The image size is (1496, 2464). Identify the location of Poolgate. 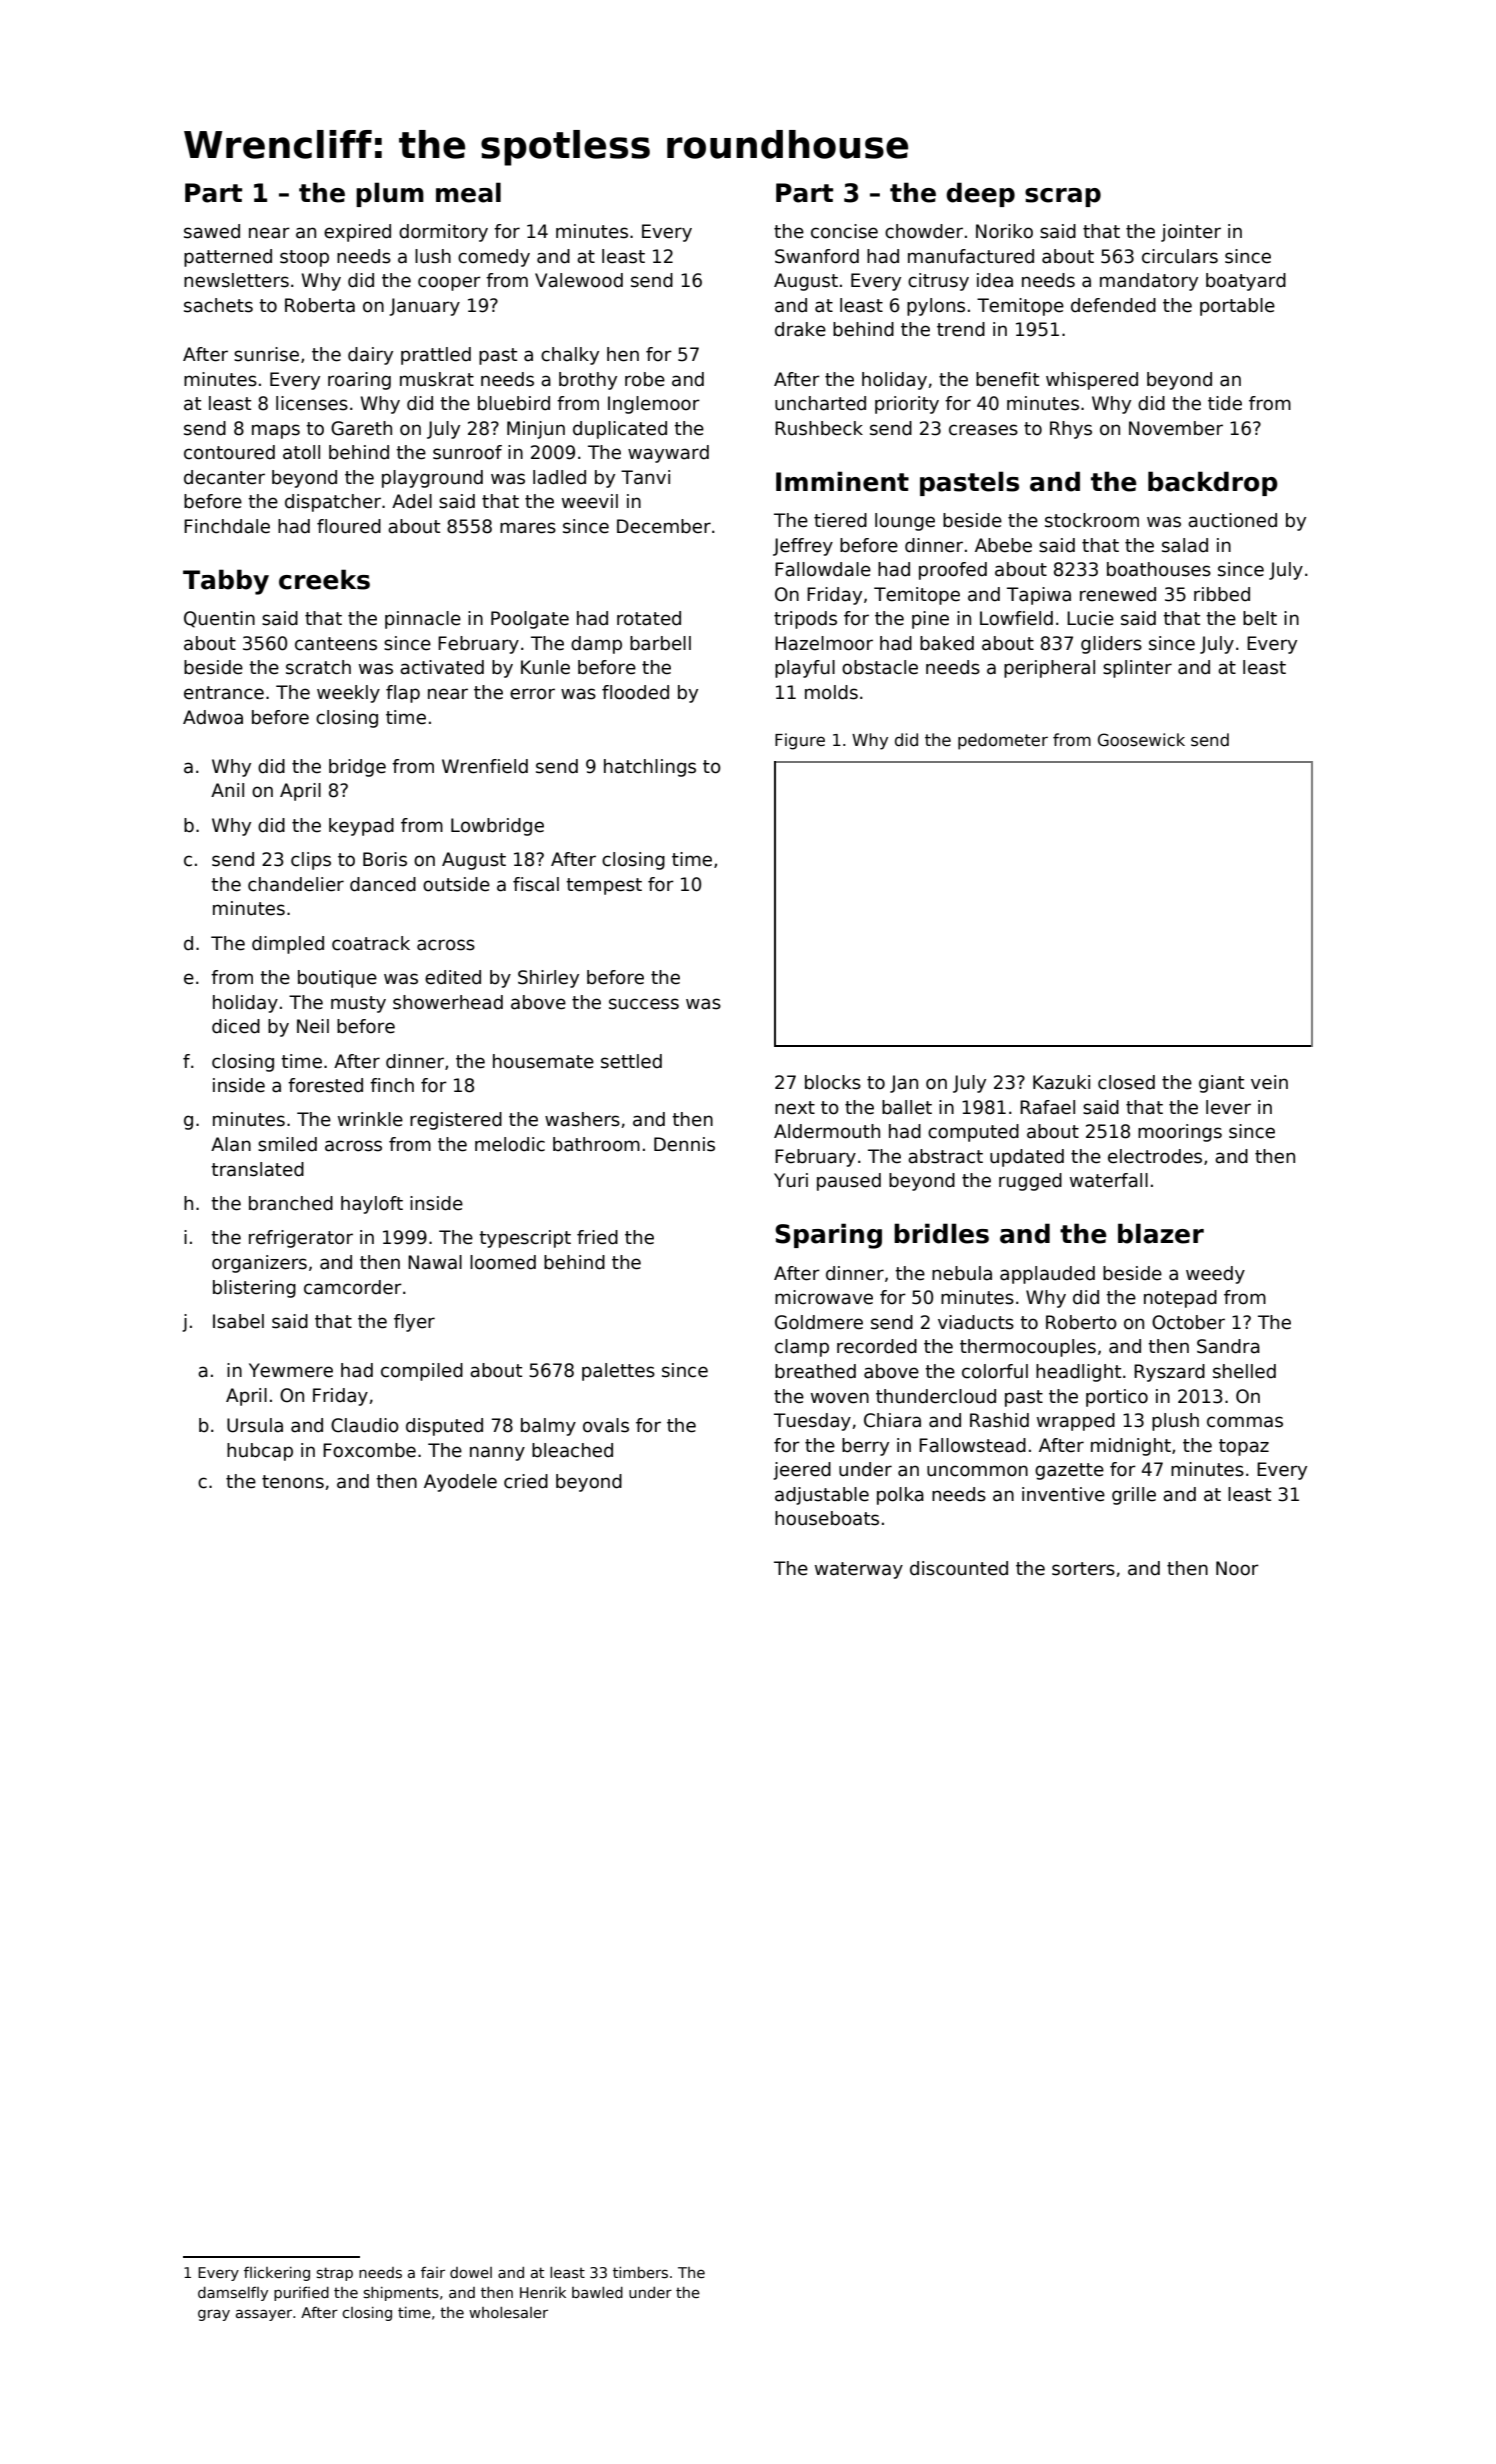
(530, 620).
